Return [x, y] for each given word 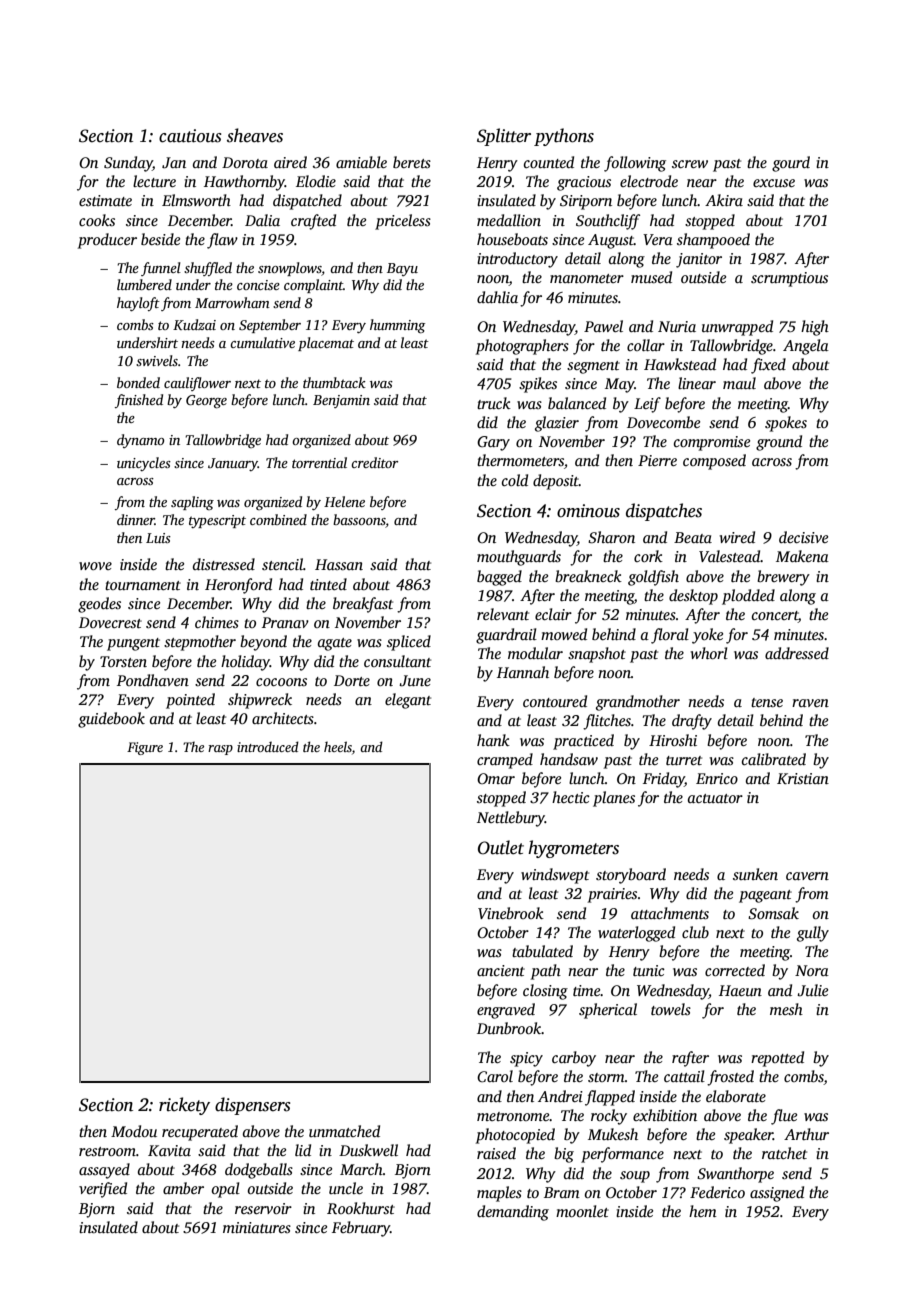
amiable [361, 162]
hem [703, 1211]
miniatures [257, 1227]
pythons [564, 137]
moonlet [582, 1211]
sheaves [255, 135]
